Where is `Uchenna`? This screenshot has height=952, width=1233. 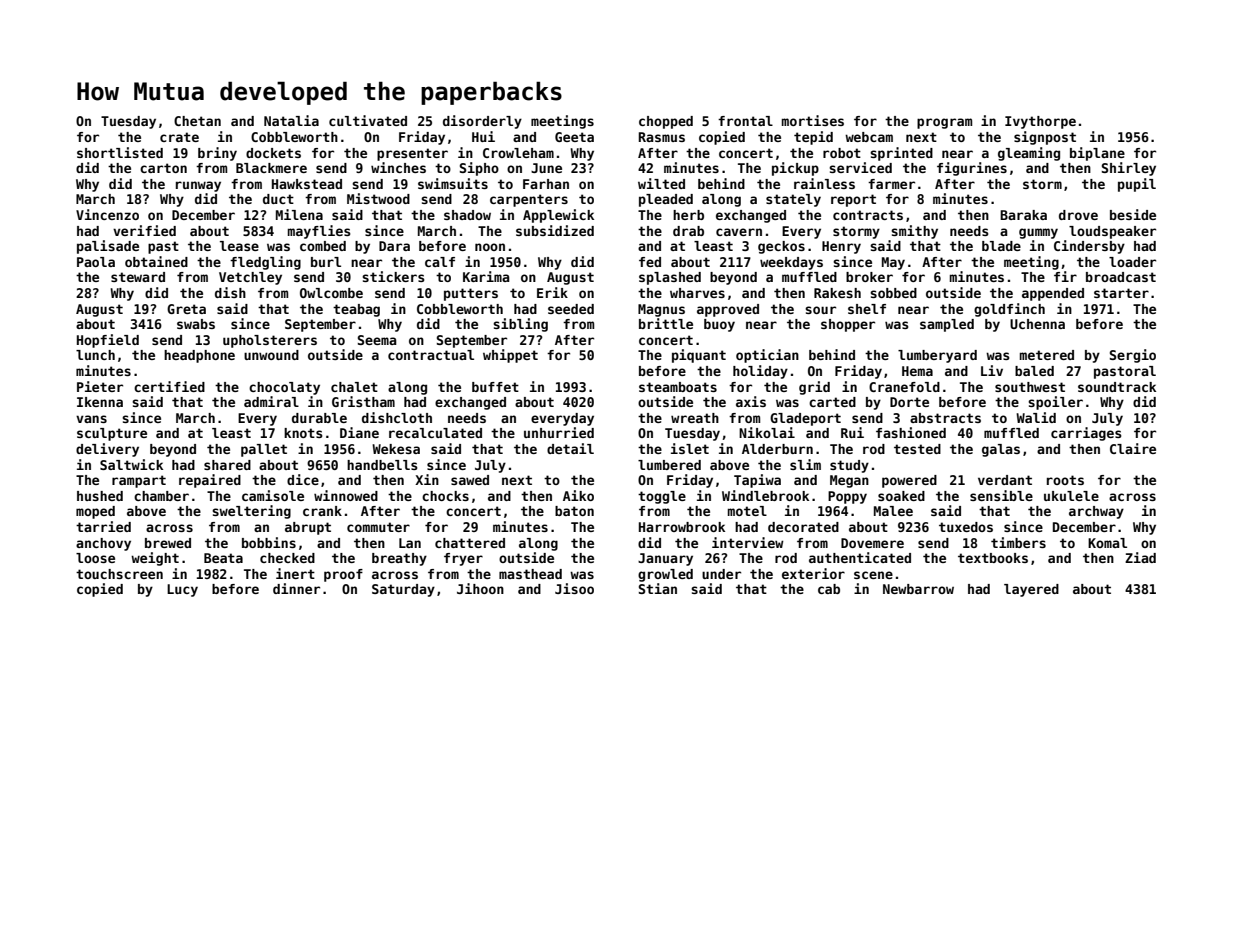
Uchenna is located at coordinates (1037, 324).
